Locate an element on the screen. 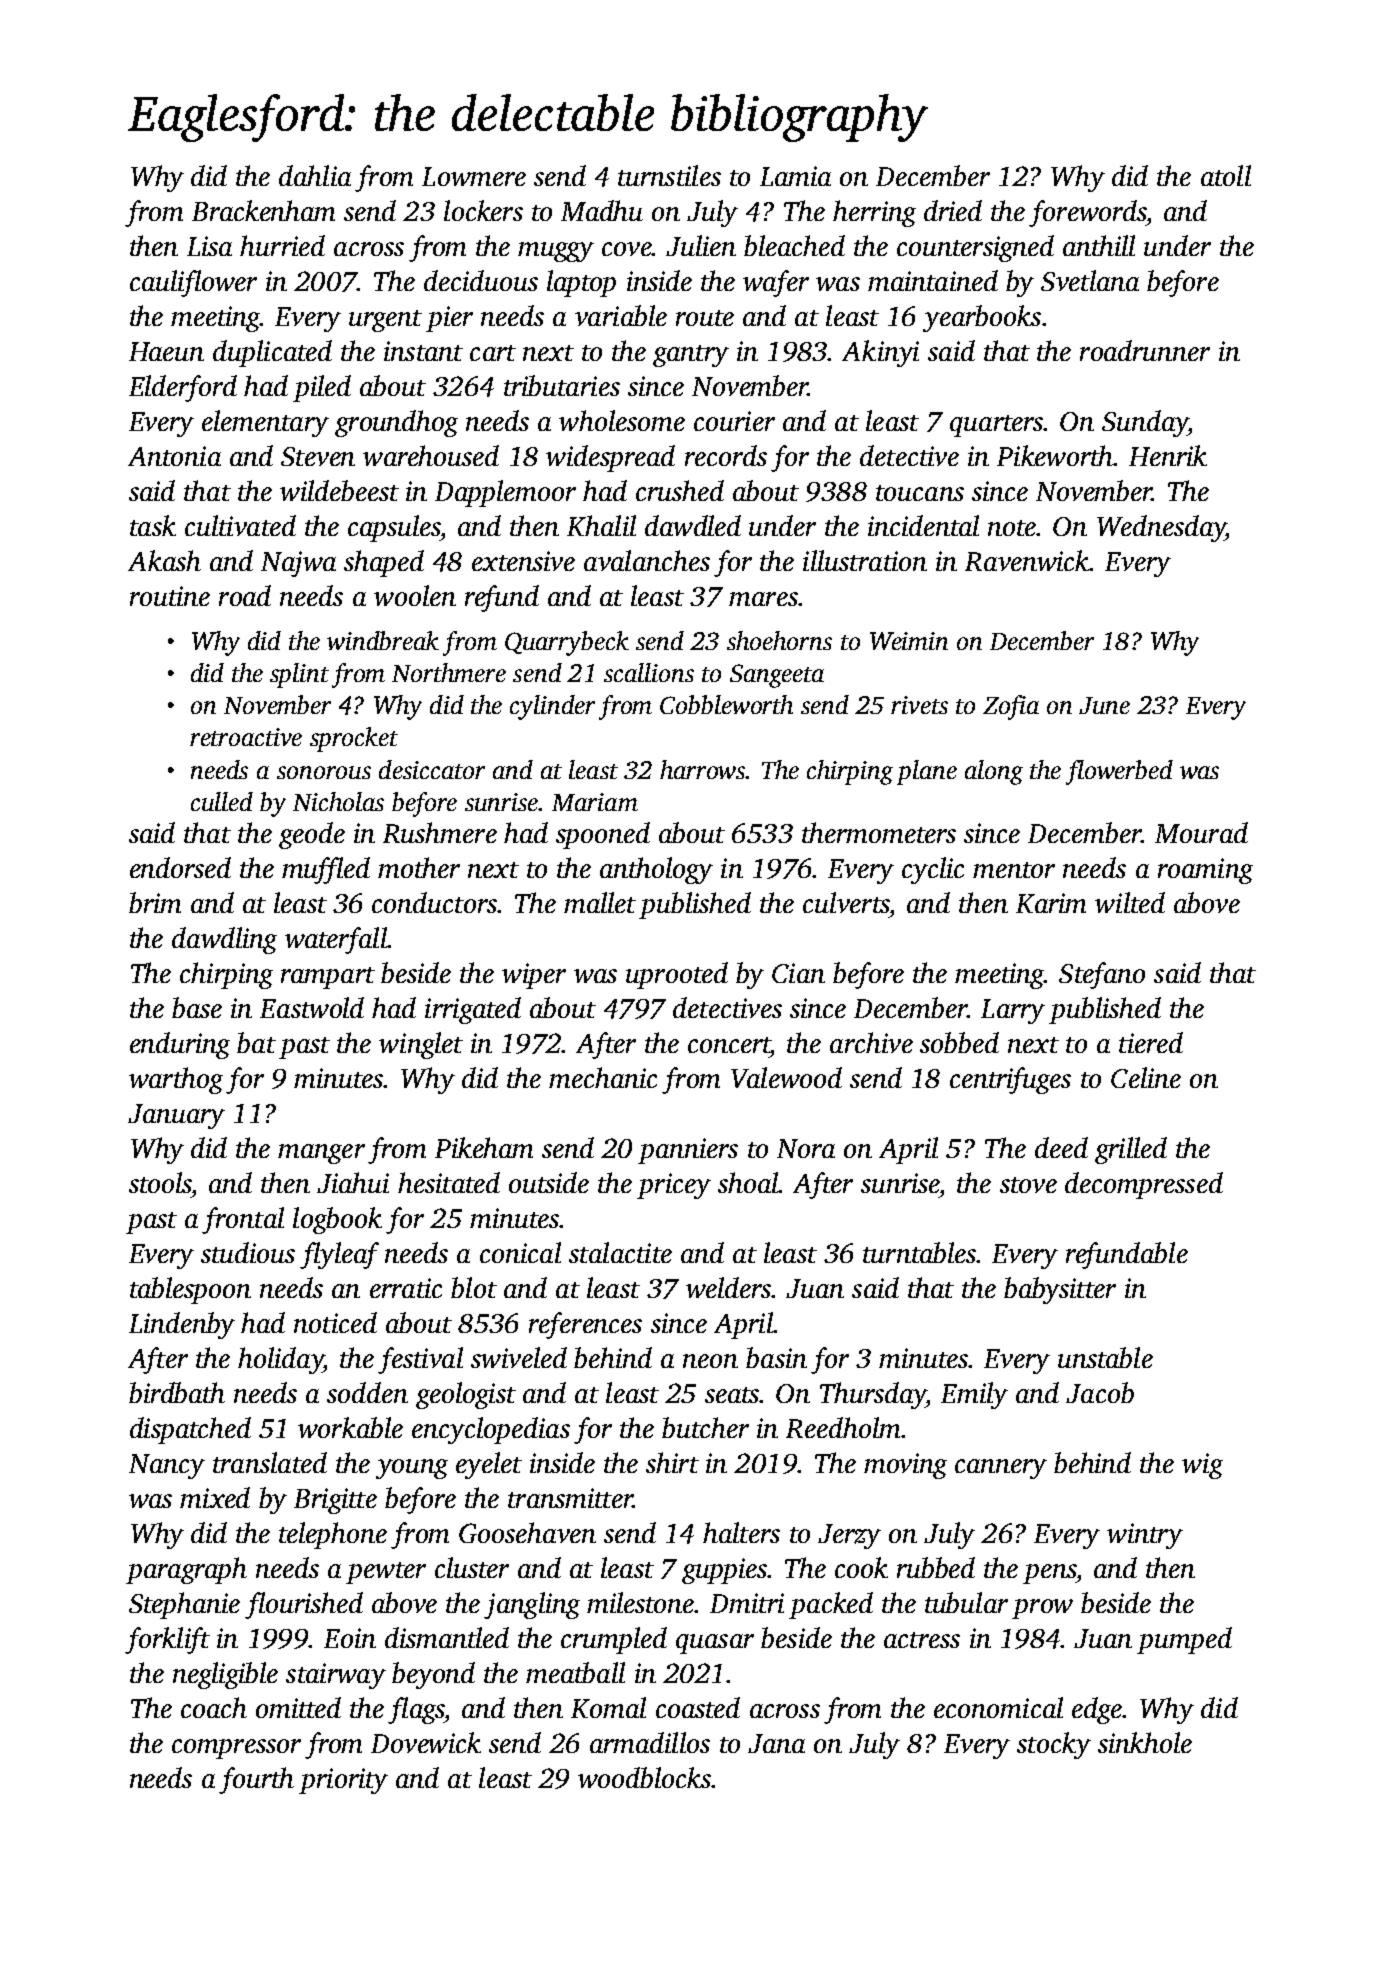 This screenshot has width=1386, height=1969. retroactive is located at coordinates (246, 737).
